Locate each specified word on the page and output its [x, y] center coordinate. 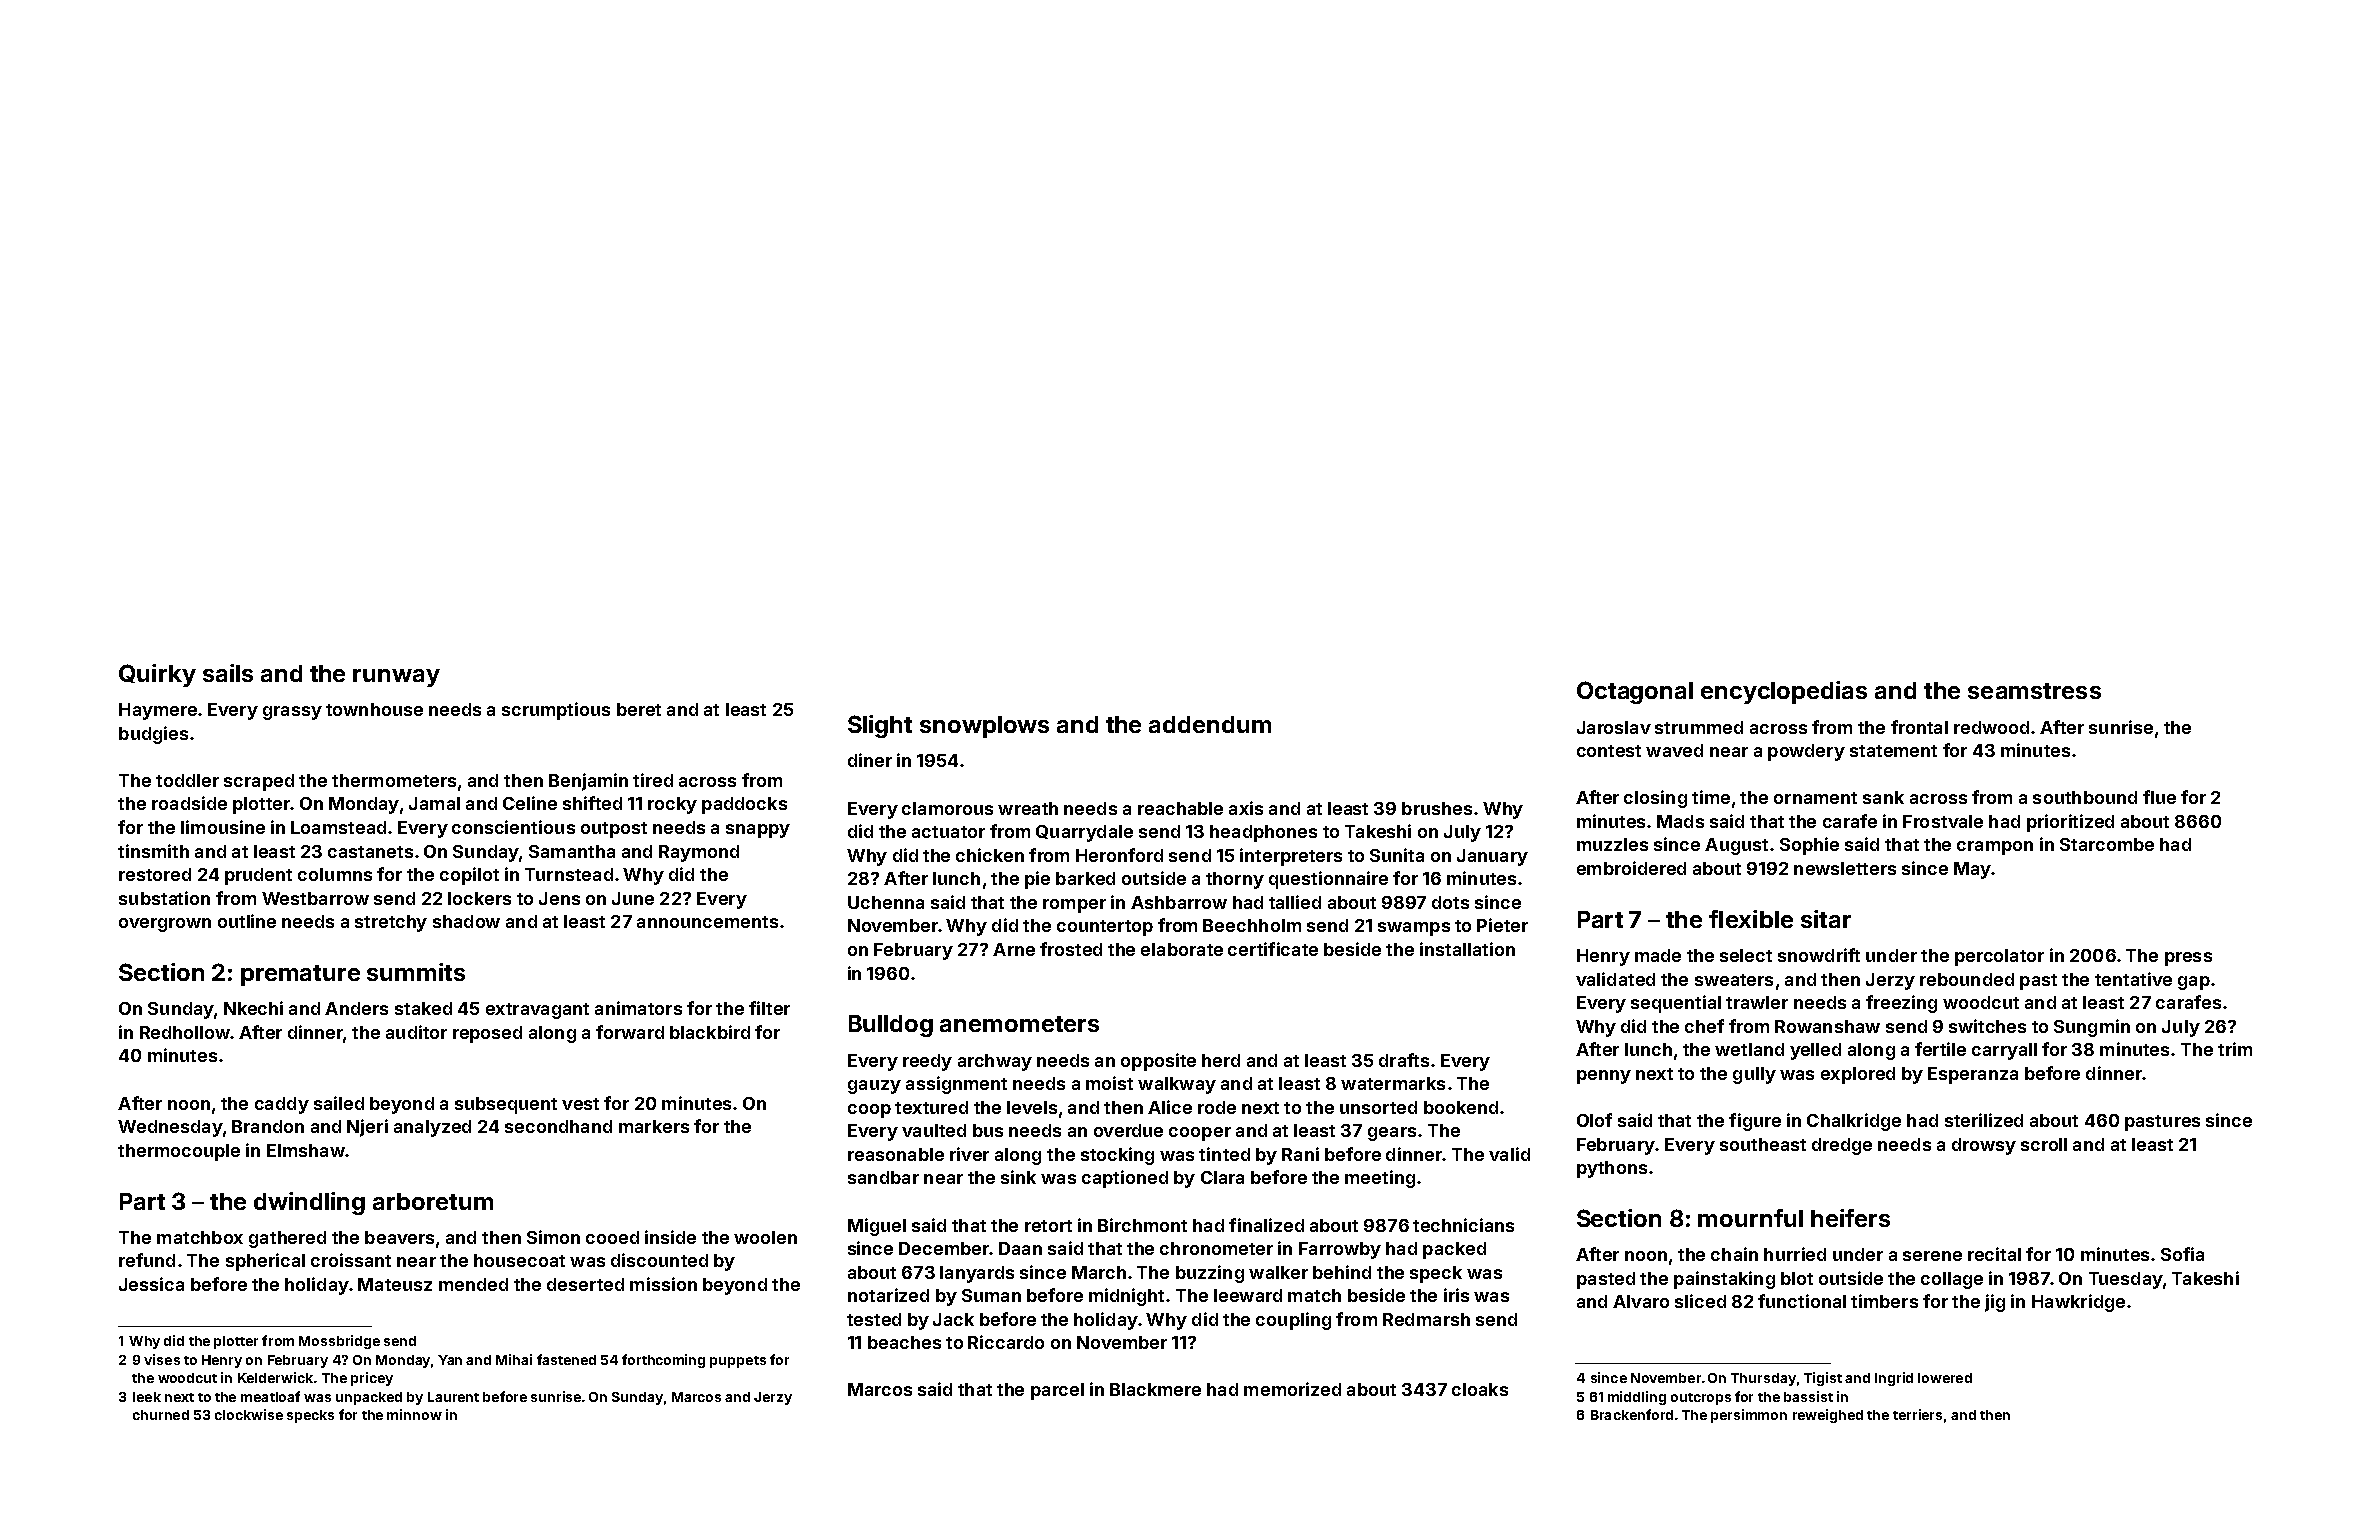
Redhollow [185, 1032]
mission [663, 1284]
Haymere [158, 711]
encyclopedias [1784, 692]
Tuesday [2126, 1280]
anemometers [1019, 1024]
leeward [1248, 1295]
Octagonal [1635, 692]
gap [2194, 983]
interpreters [1291, 857]
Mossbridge [339, 1342]
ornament [1815, 798]
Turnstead [569, 874]
